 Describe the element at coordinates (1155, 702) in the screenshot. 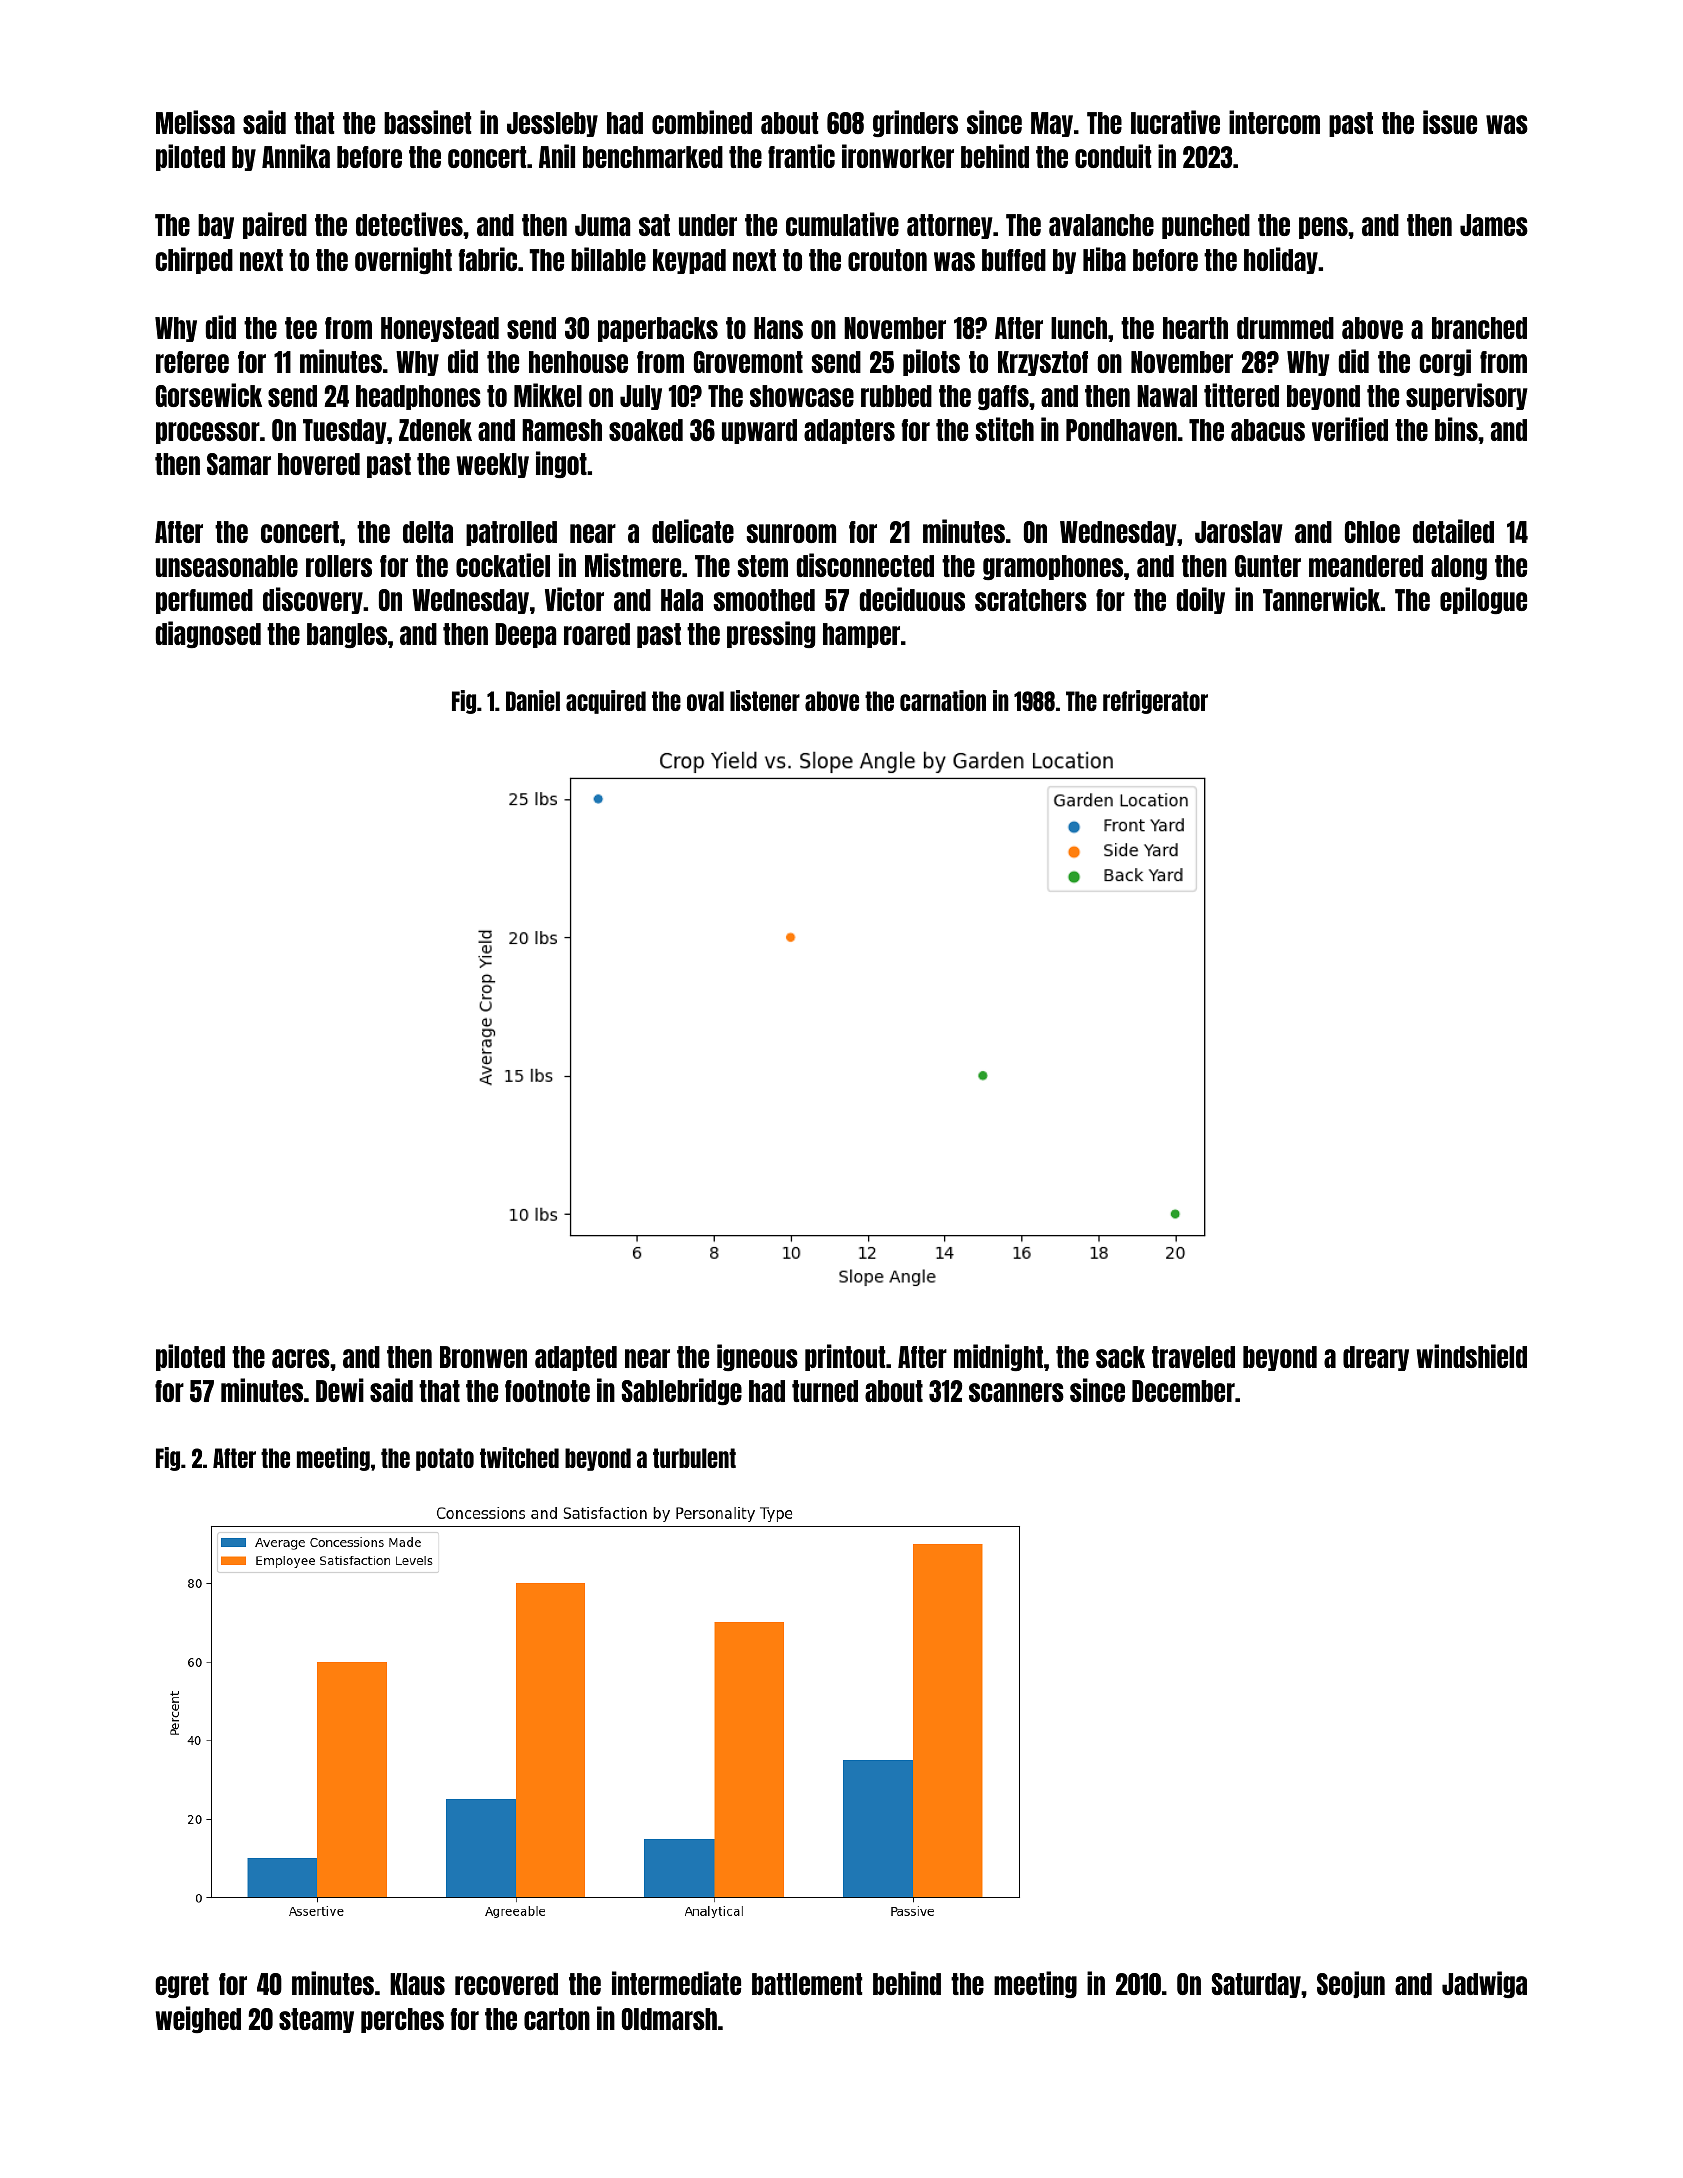

I see `refrigerator` at that location.
